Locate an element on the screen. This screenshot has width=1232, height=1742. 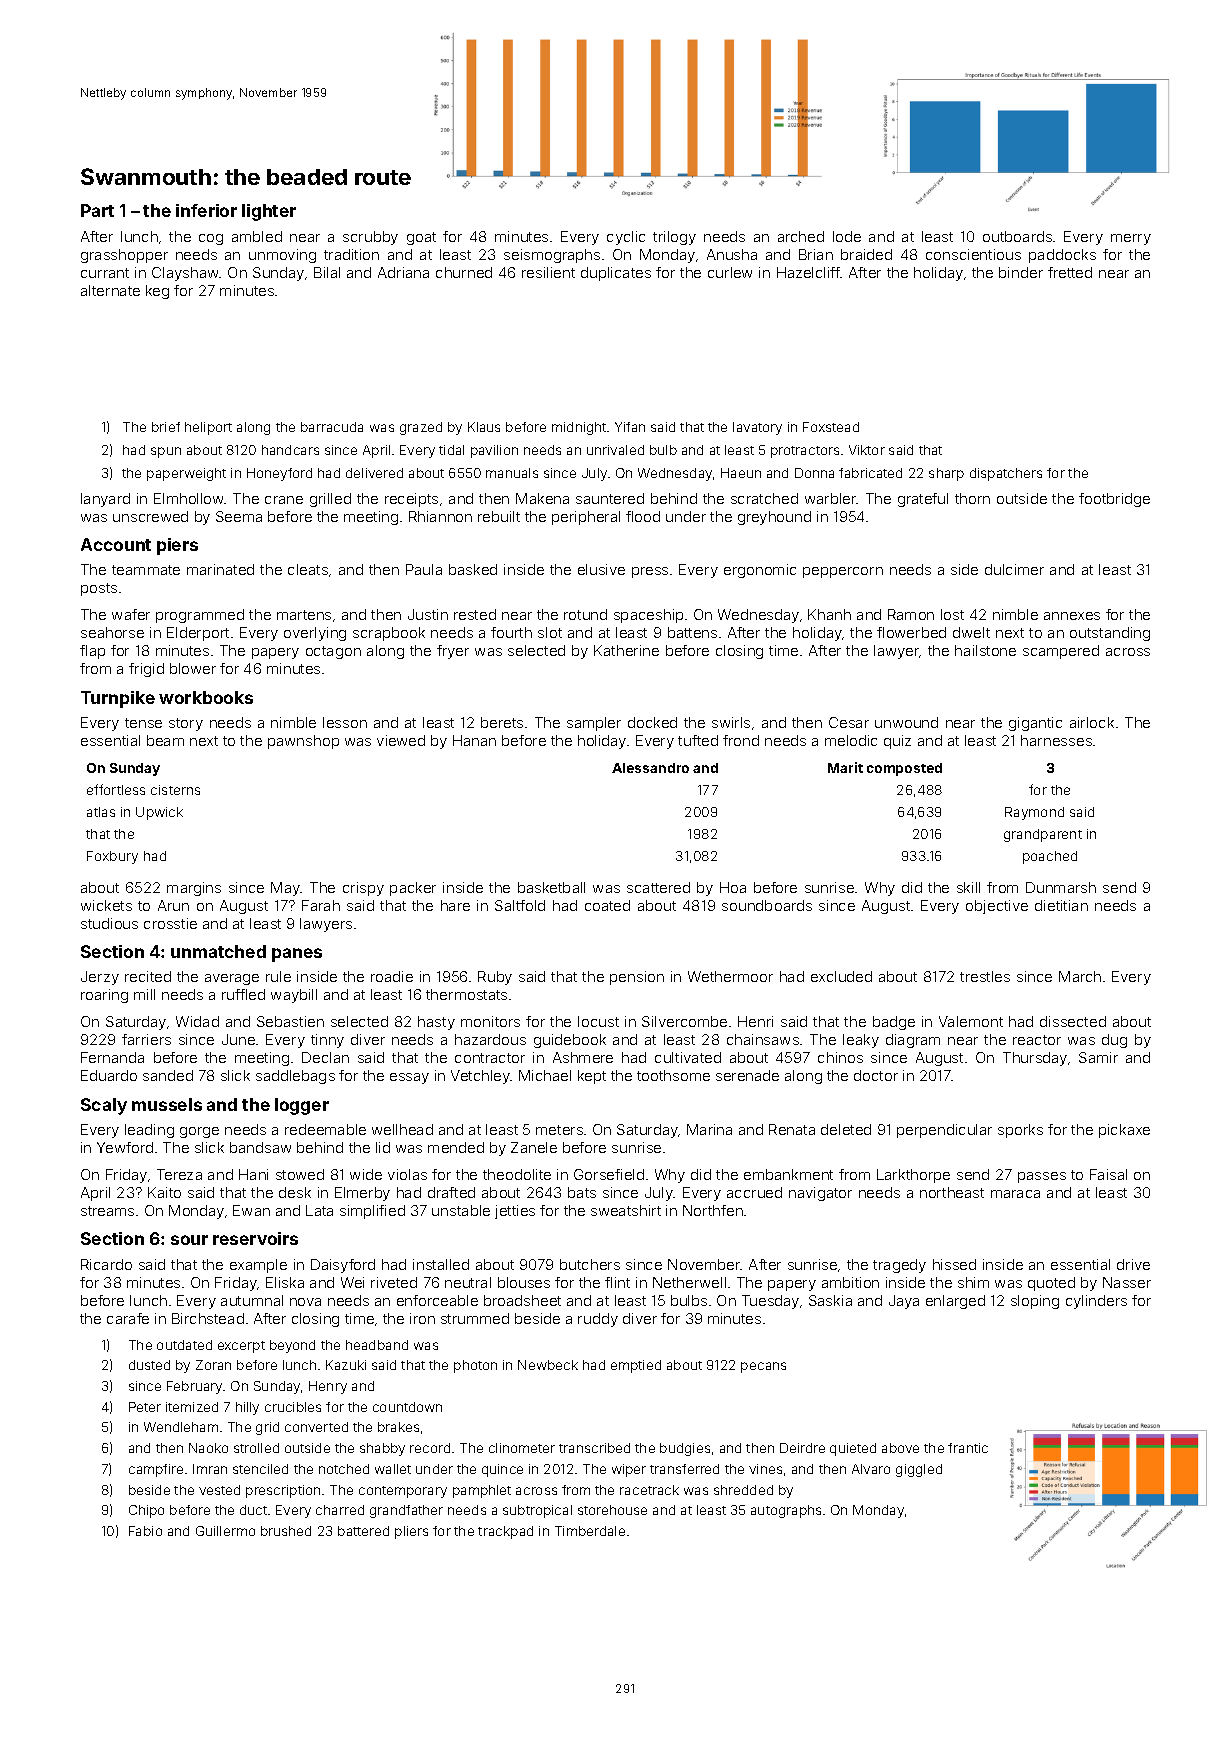
Katherine is located at coordinates (626, 650).
